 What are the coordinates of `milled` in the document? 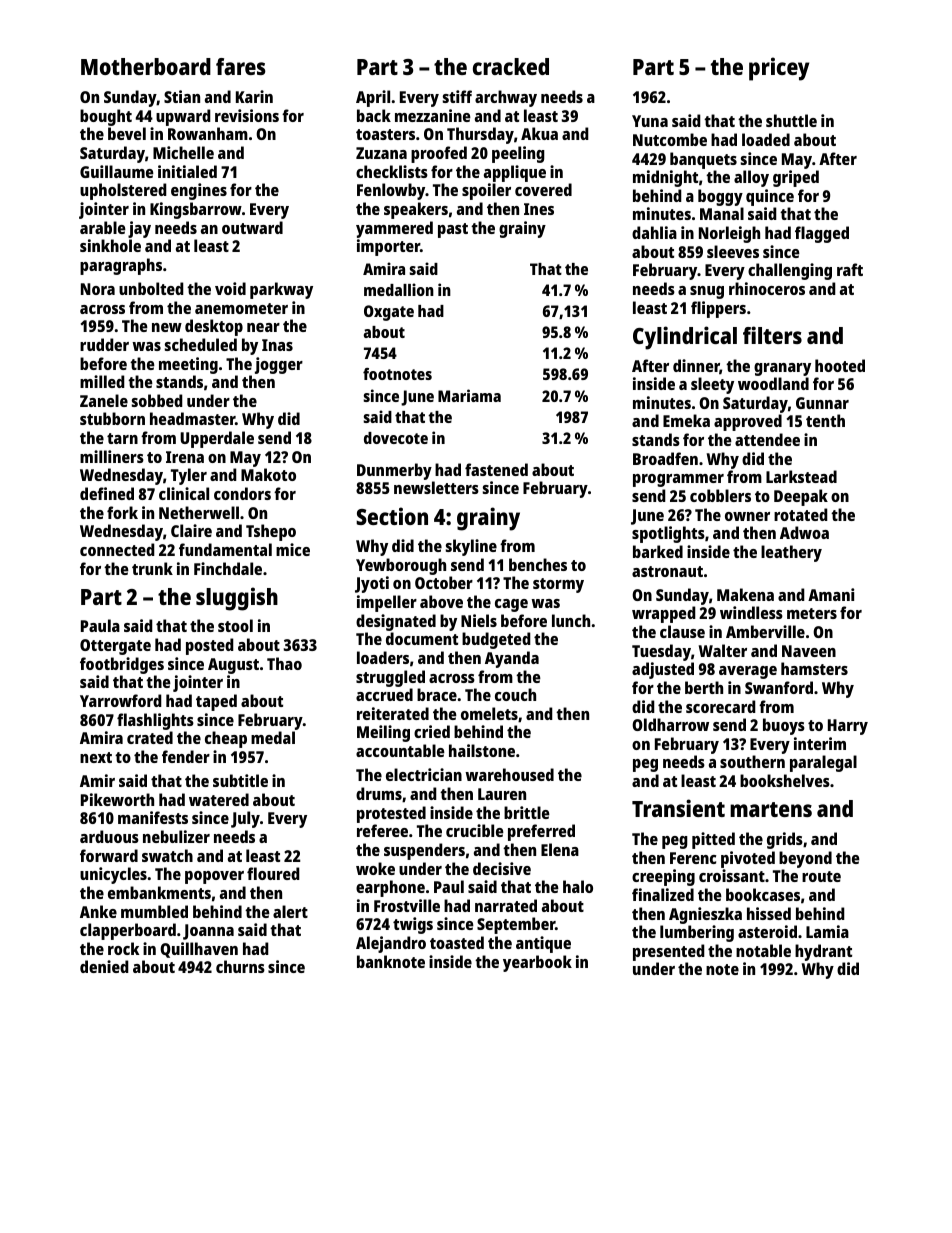 It's located at (102, 381).
